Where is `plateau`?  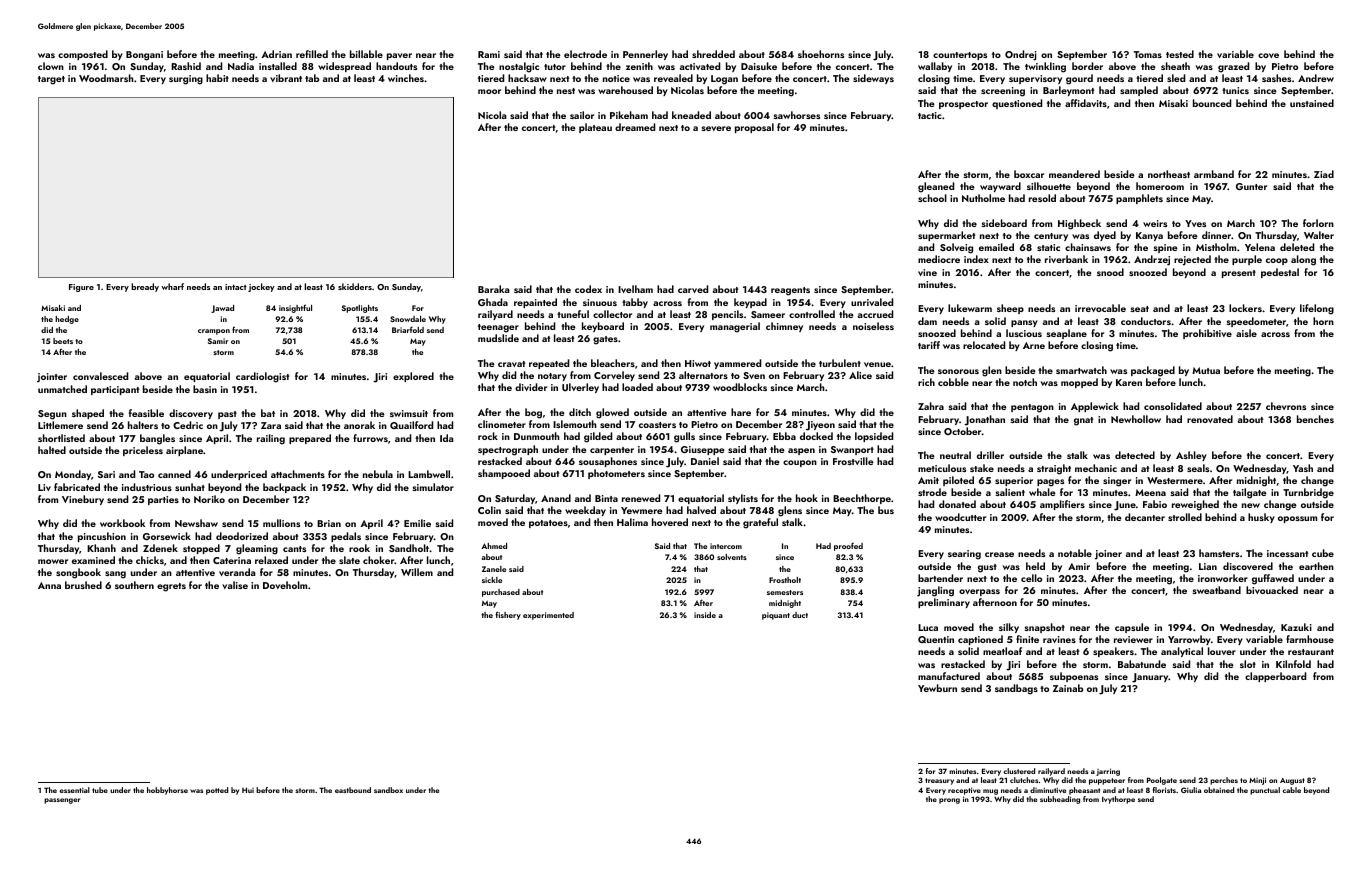
plateau is located at coordinates (595, 128).
